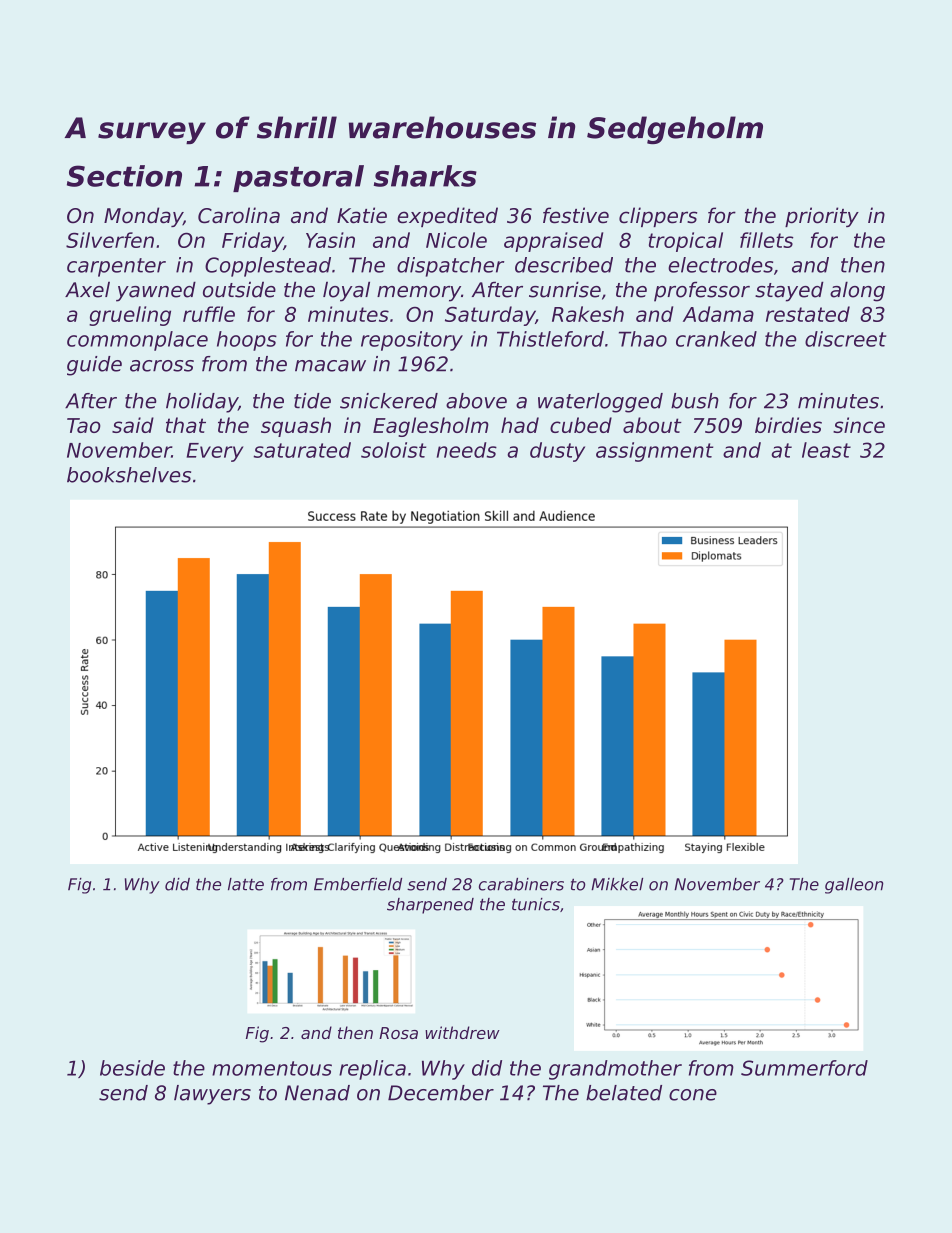 The width and height of the screenshot is (952, 1233). I want to click on bookshelves, so click(129, 475).
